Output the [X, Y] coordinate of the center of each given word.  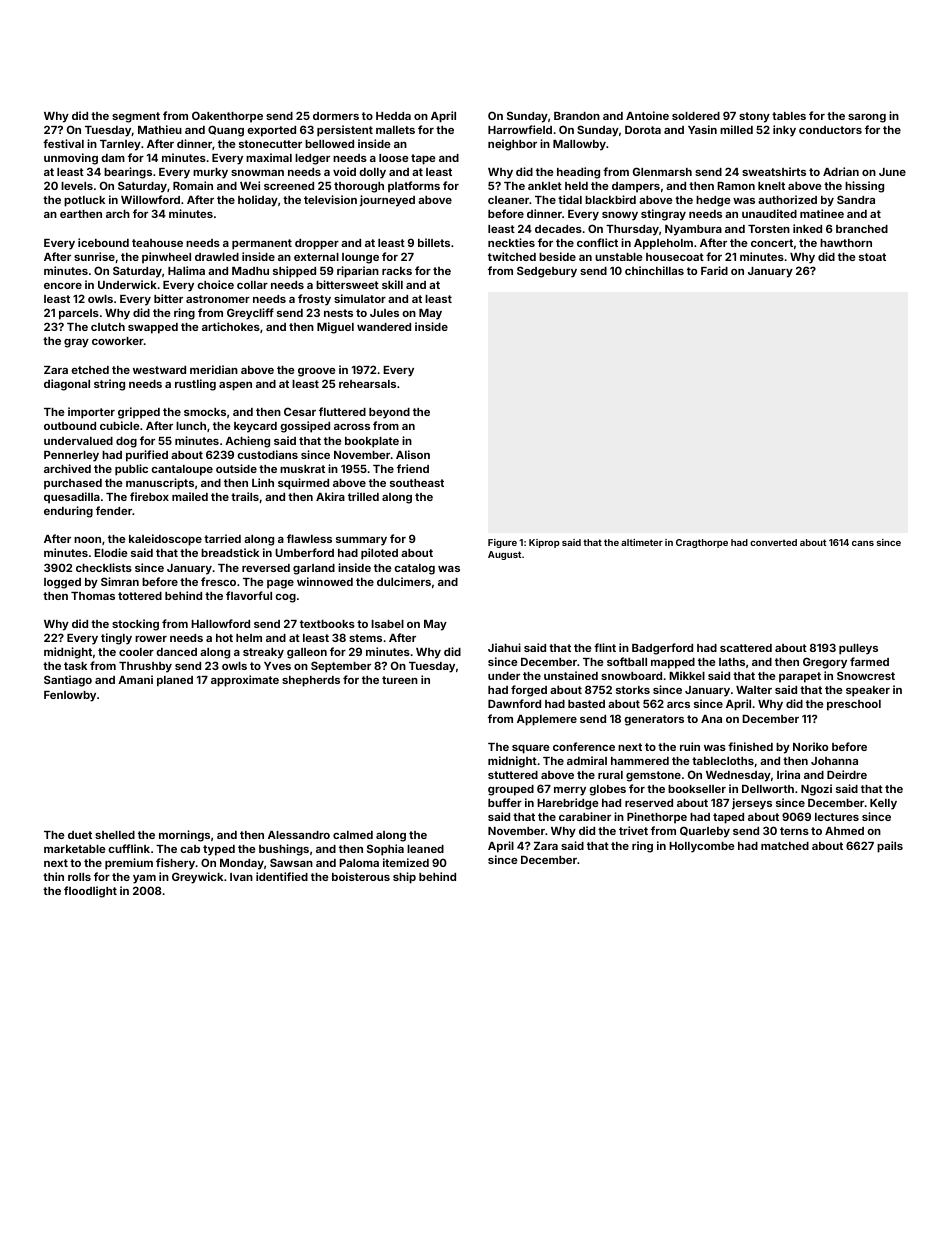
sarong [867, 118]
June [892, 172]
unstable [619, 257]
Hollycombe [702, 847]
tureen [400, 680]
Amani [135, 679]
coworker [118, 341]
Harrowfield [520, 129]
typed [219, 850]
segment [136, 117]
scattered [746, 648]
